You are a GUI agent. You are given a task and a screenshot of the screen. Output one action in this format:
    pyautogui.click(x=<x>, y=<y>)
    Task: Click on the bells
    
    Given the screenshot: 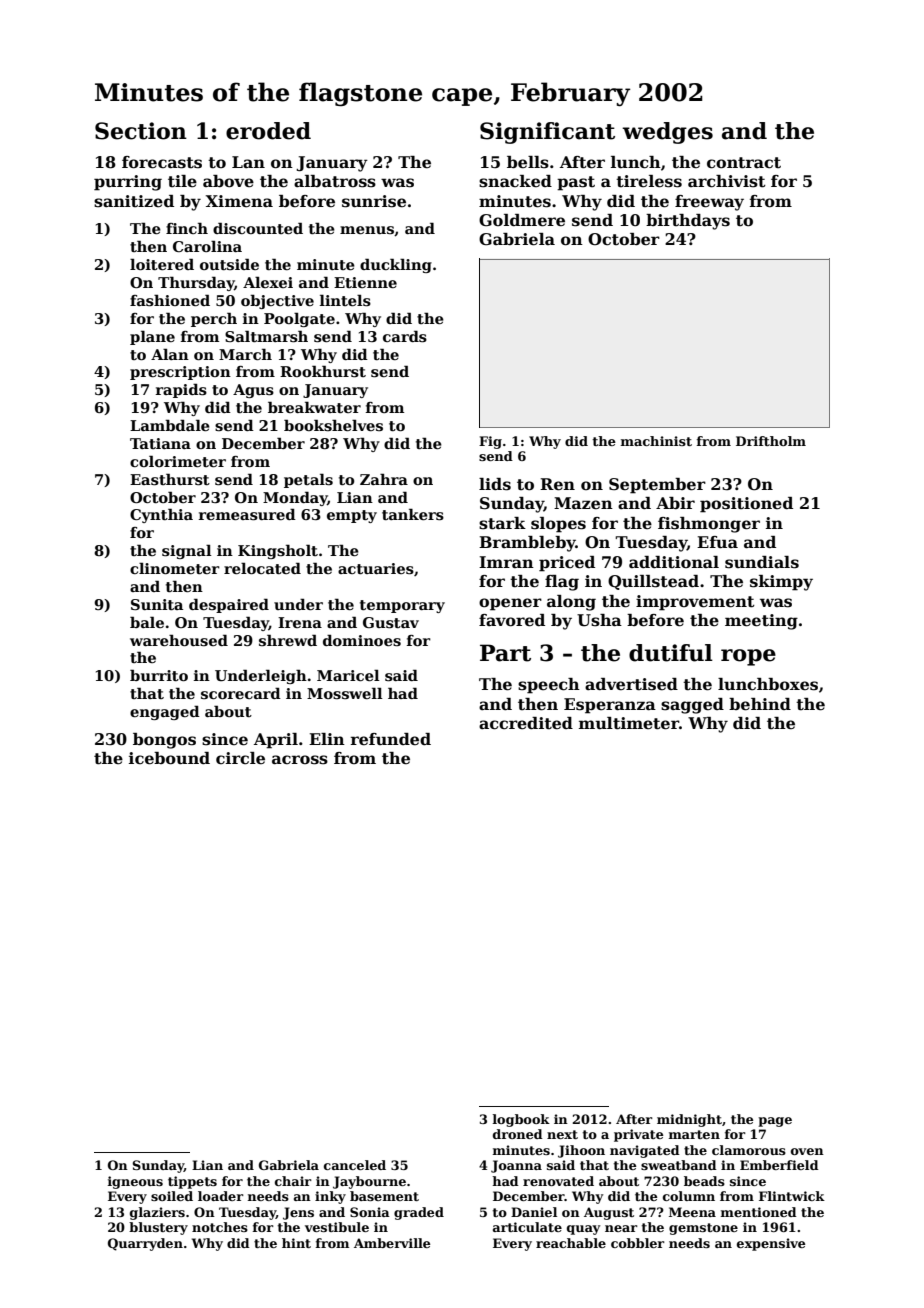 What is the action you would take?
    pyautogui.click(x=528, y=162)
